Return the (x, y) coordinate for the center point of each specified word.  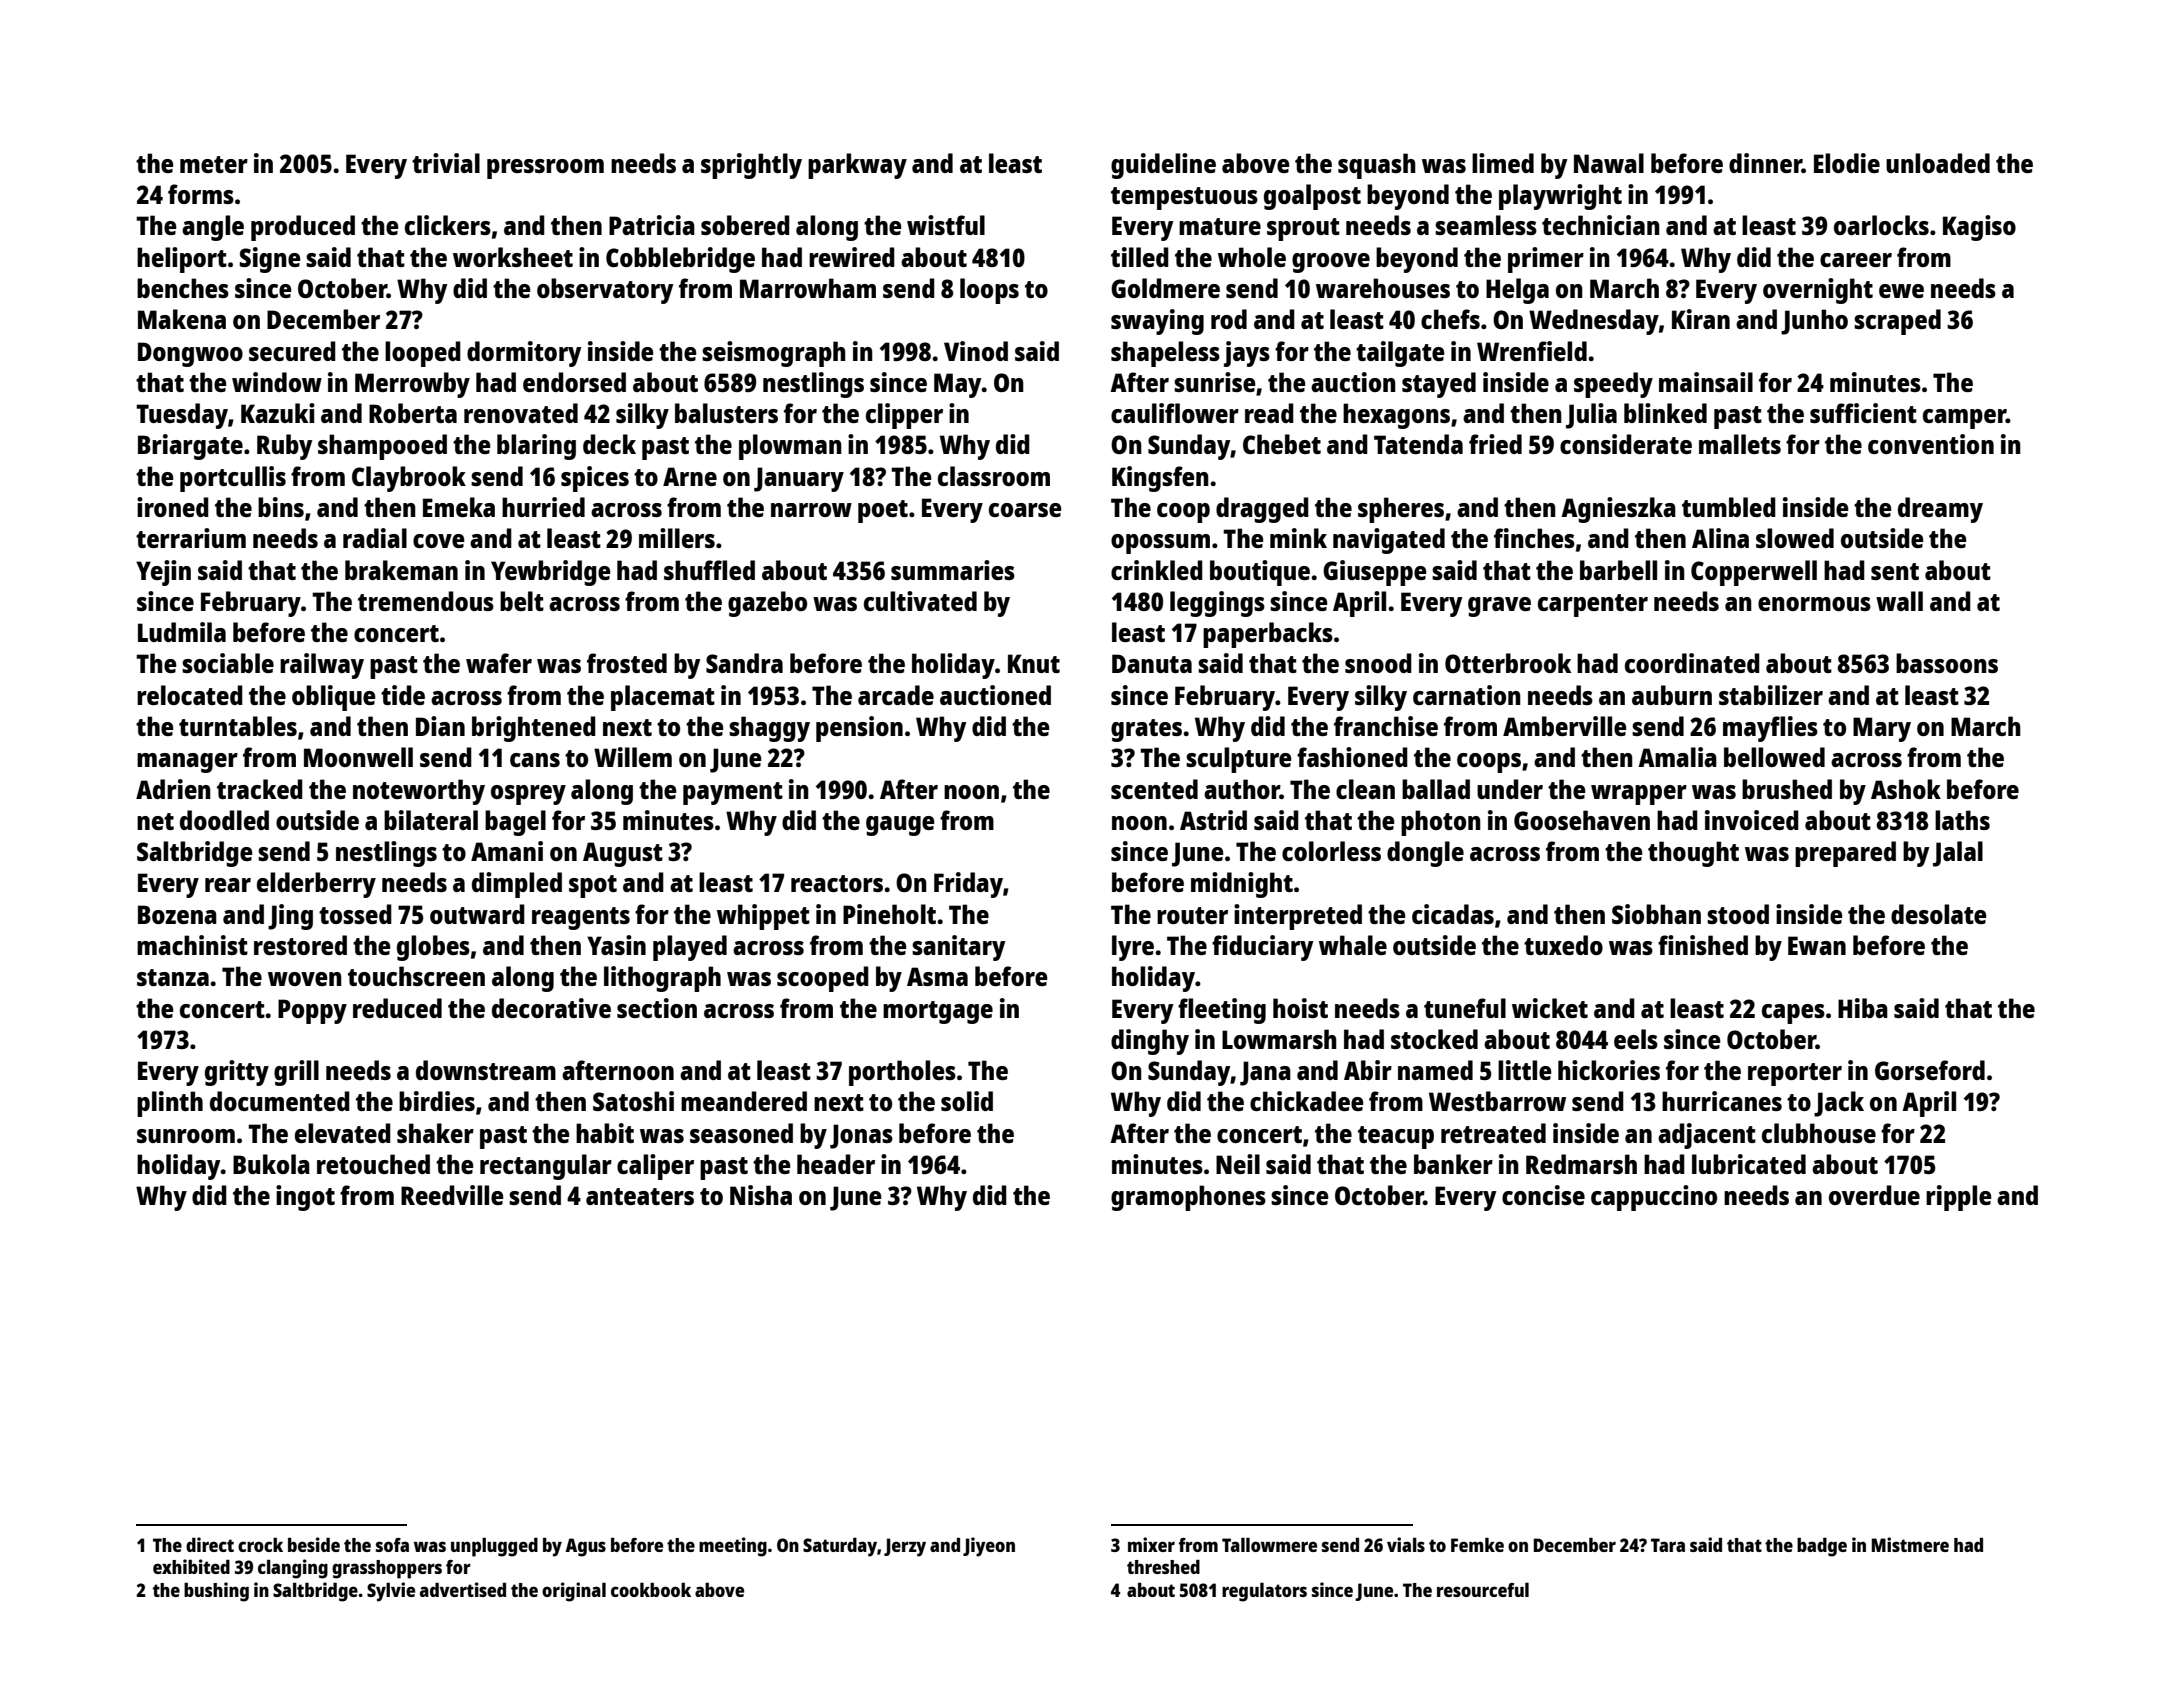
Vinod (976, 351)
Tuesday (182, 416)
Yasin (616, 945)
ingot (305, 1198)
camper (1964, 419)
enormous (1814, 604)
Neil (1238, 1164)
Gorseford (1930, 1070)
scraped (1897, 322)
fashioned (1352, 757)
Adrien (173, 789)
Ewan (1817, 945)
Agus (585, 1547)
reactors (837, 883)
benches (183, 288)
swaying (1157, 322)
